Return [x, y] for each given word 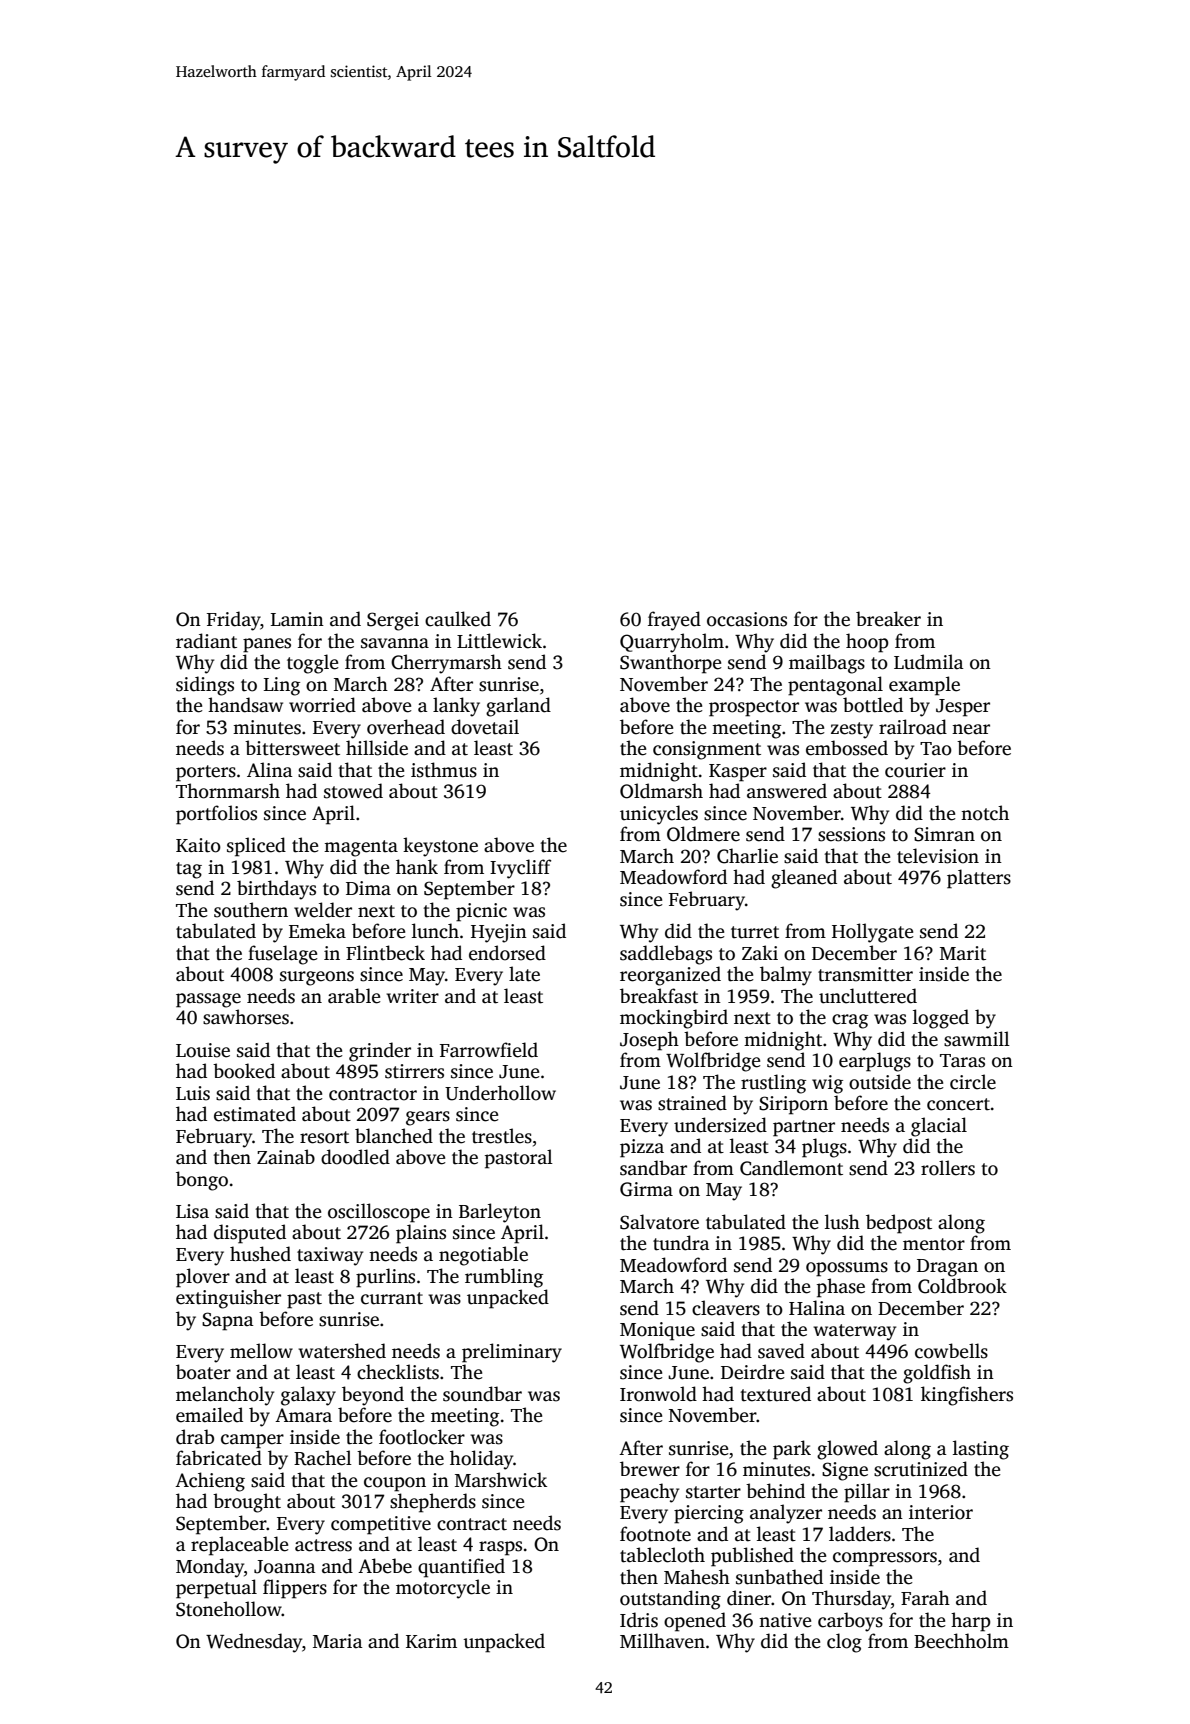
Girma [646, 1189]
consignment [707, 750]
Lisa [192, 1211]
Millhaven [662, 1641]
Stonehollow [229, 1609]
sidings [205, 686]
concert [958, 1104]
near [971, 729]
